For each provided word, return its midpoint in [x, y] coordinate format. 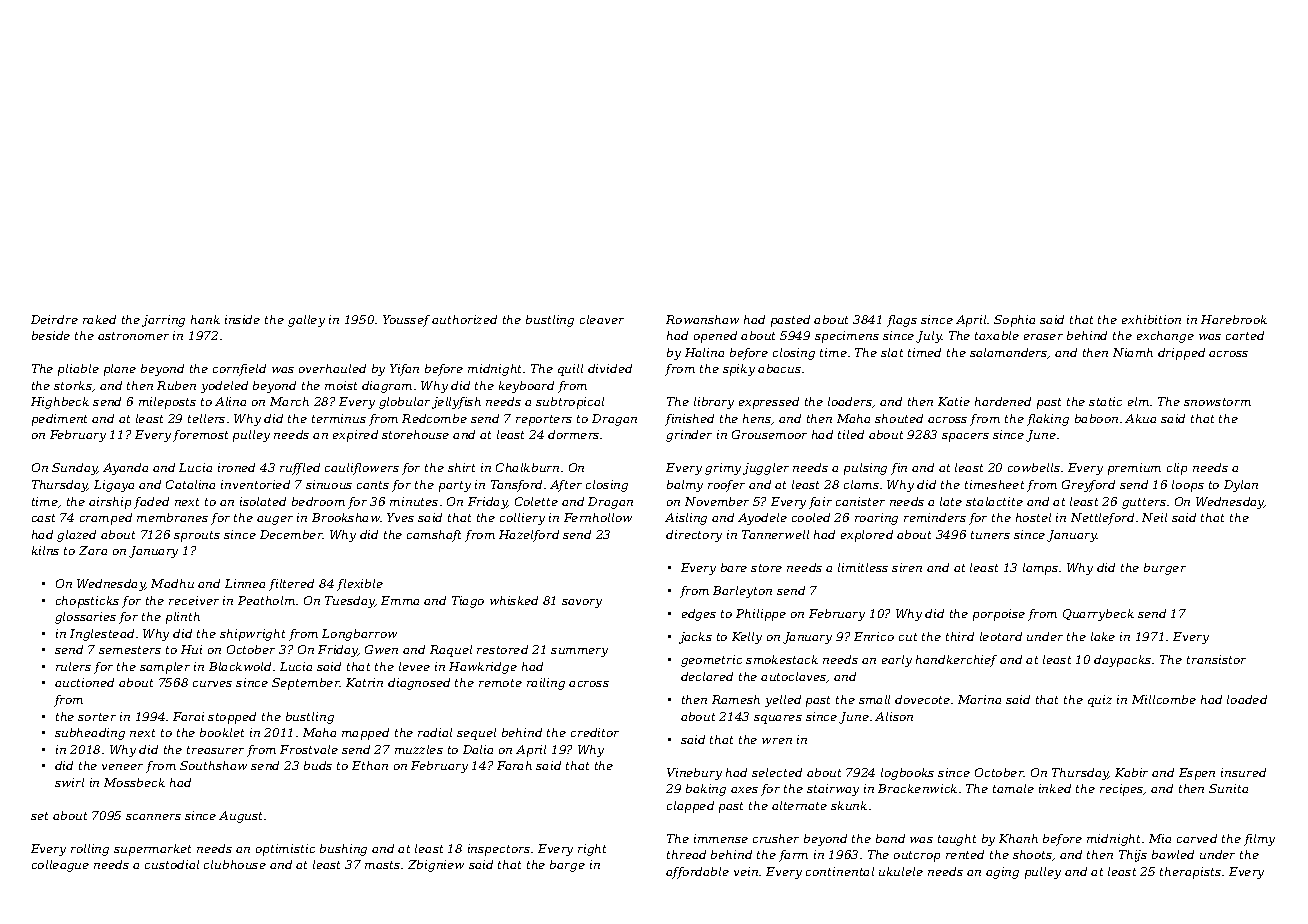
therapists [1190, 873]
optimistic [285, 850]
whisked [514, 600]
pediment [59, 420]
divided [610, 368]
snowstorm [1217, 402]
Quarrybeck [1098, 615]
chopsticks [87, 602]
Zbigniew [436, 866]
